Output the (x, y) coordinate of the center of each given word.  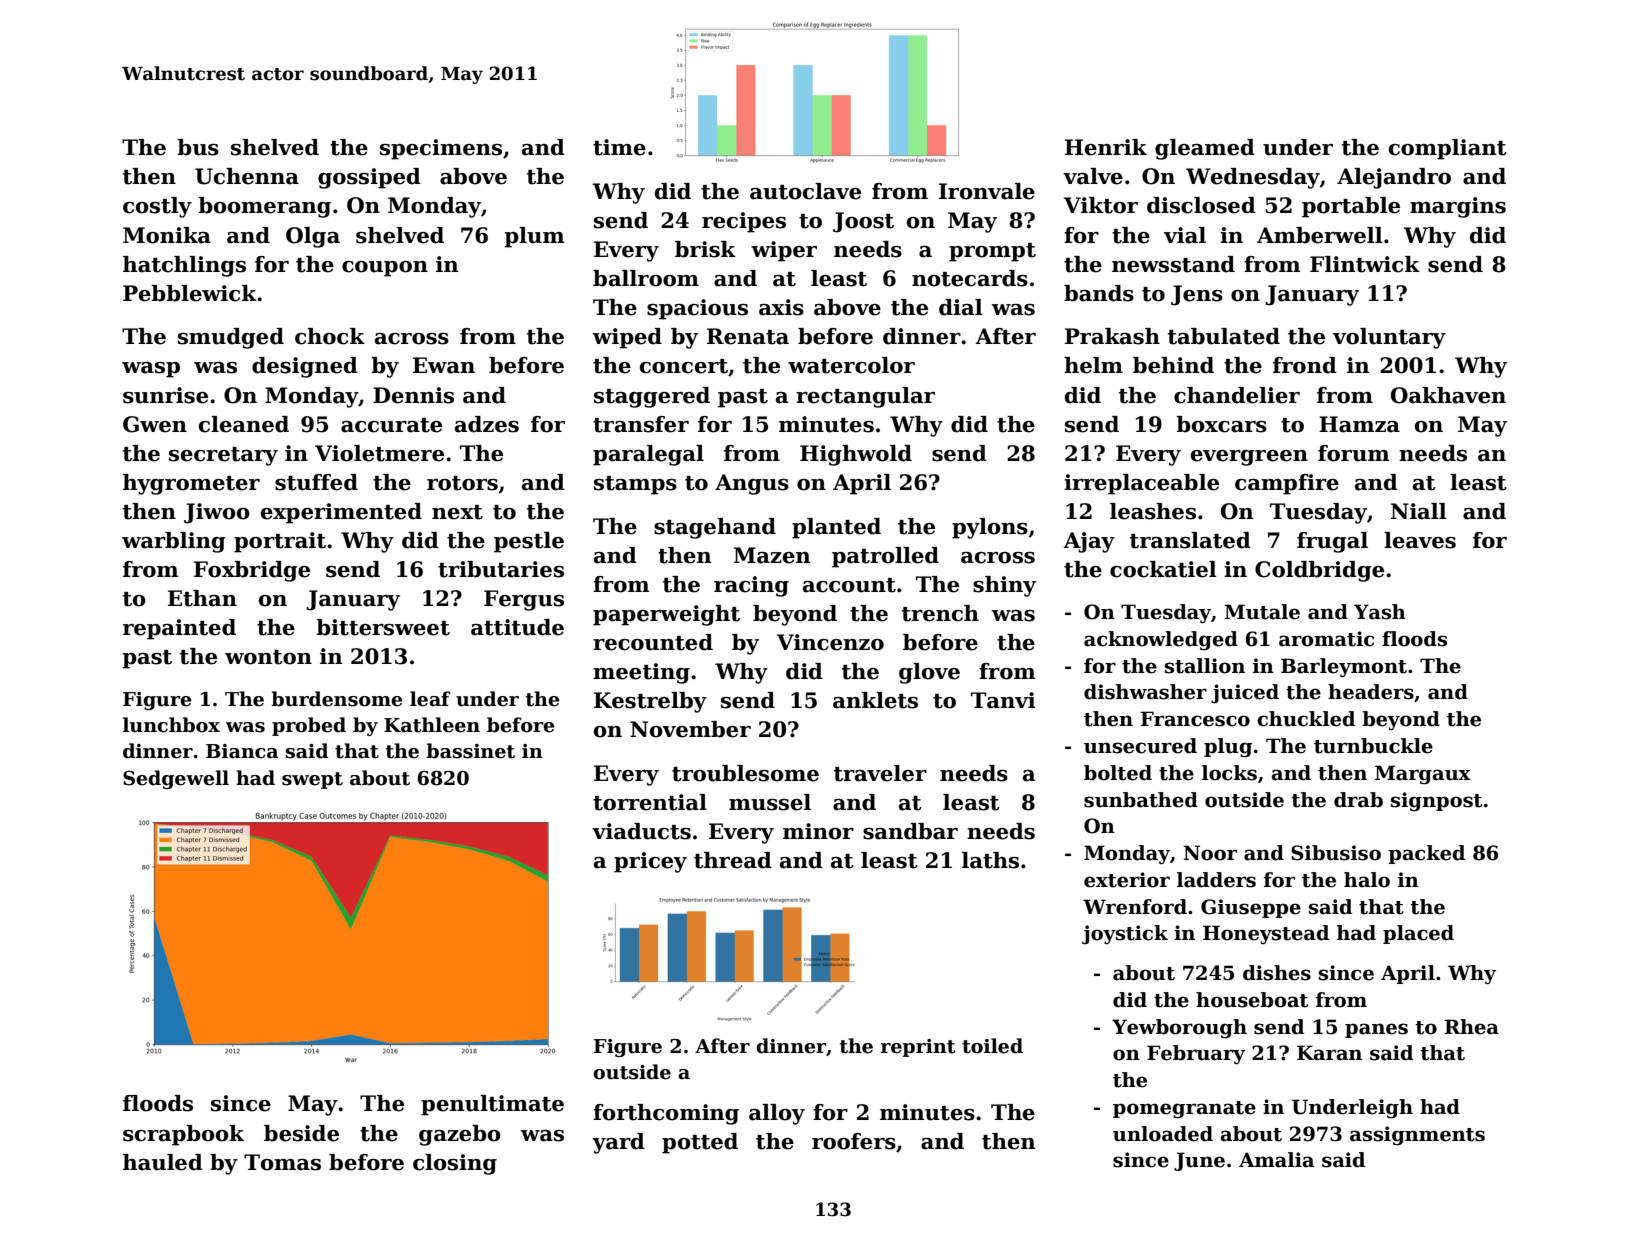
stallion (1205, 666)
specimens (441, 149)
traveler (880, 773)
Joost (863, 222)
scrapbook (183, 1135)
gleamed (1205, 149)
